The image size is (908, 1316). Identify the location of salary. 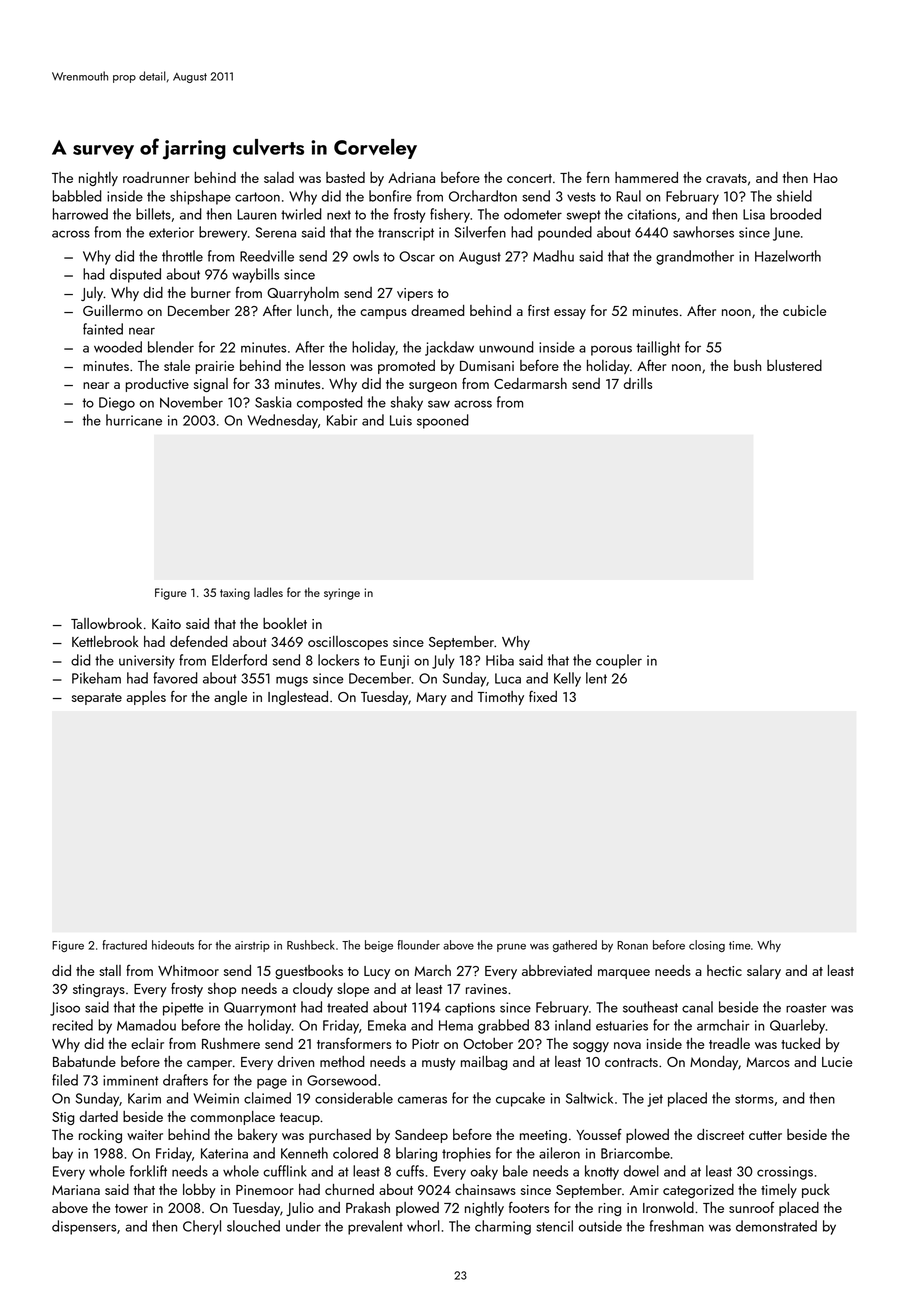
(764, 972).
